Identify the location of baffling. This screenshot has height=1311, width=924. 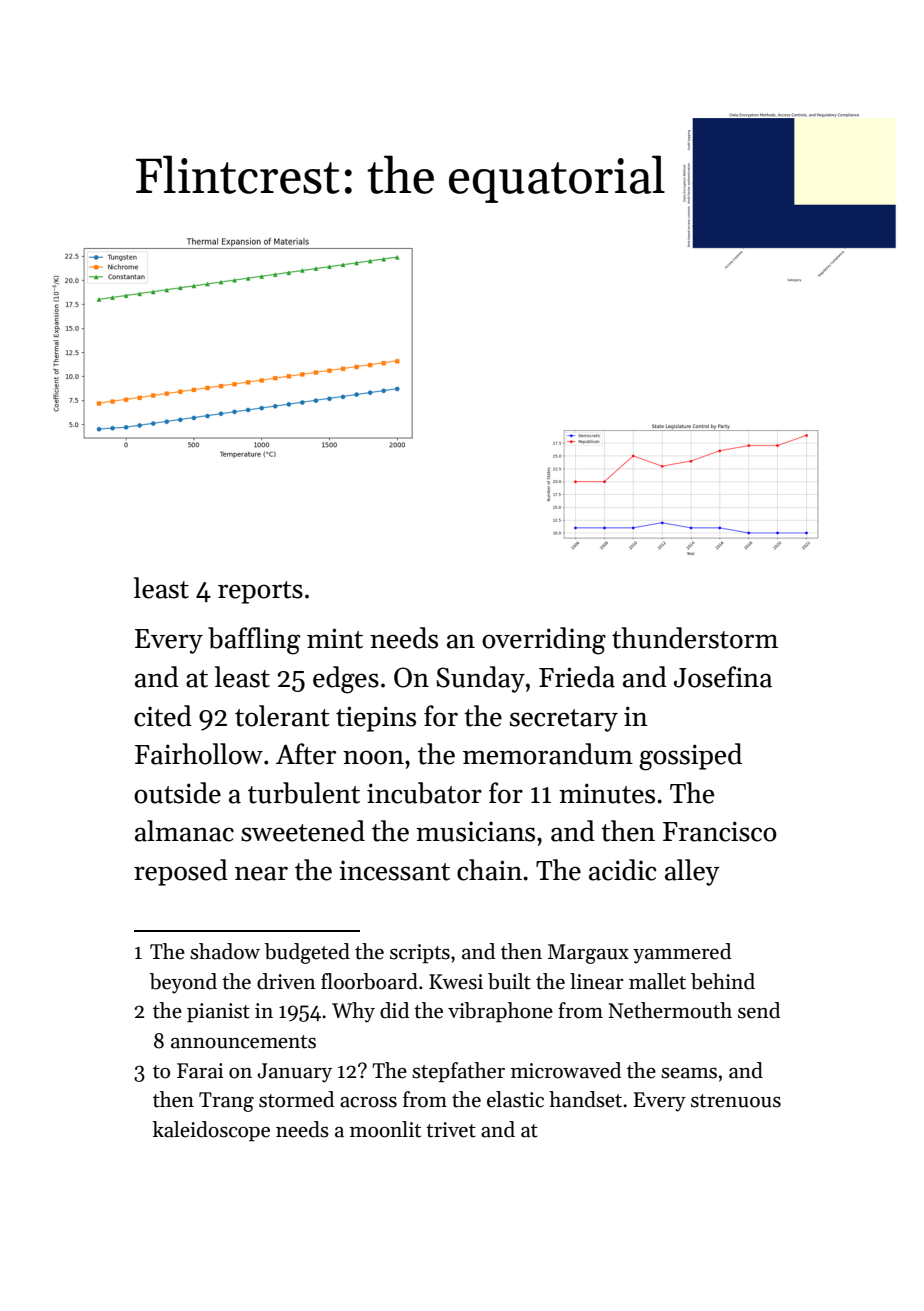
(254, 641).
